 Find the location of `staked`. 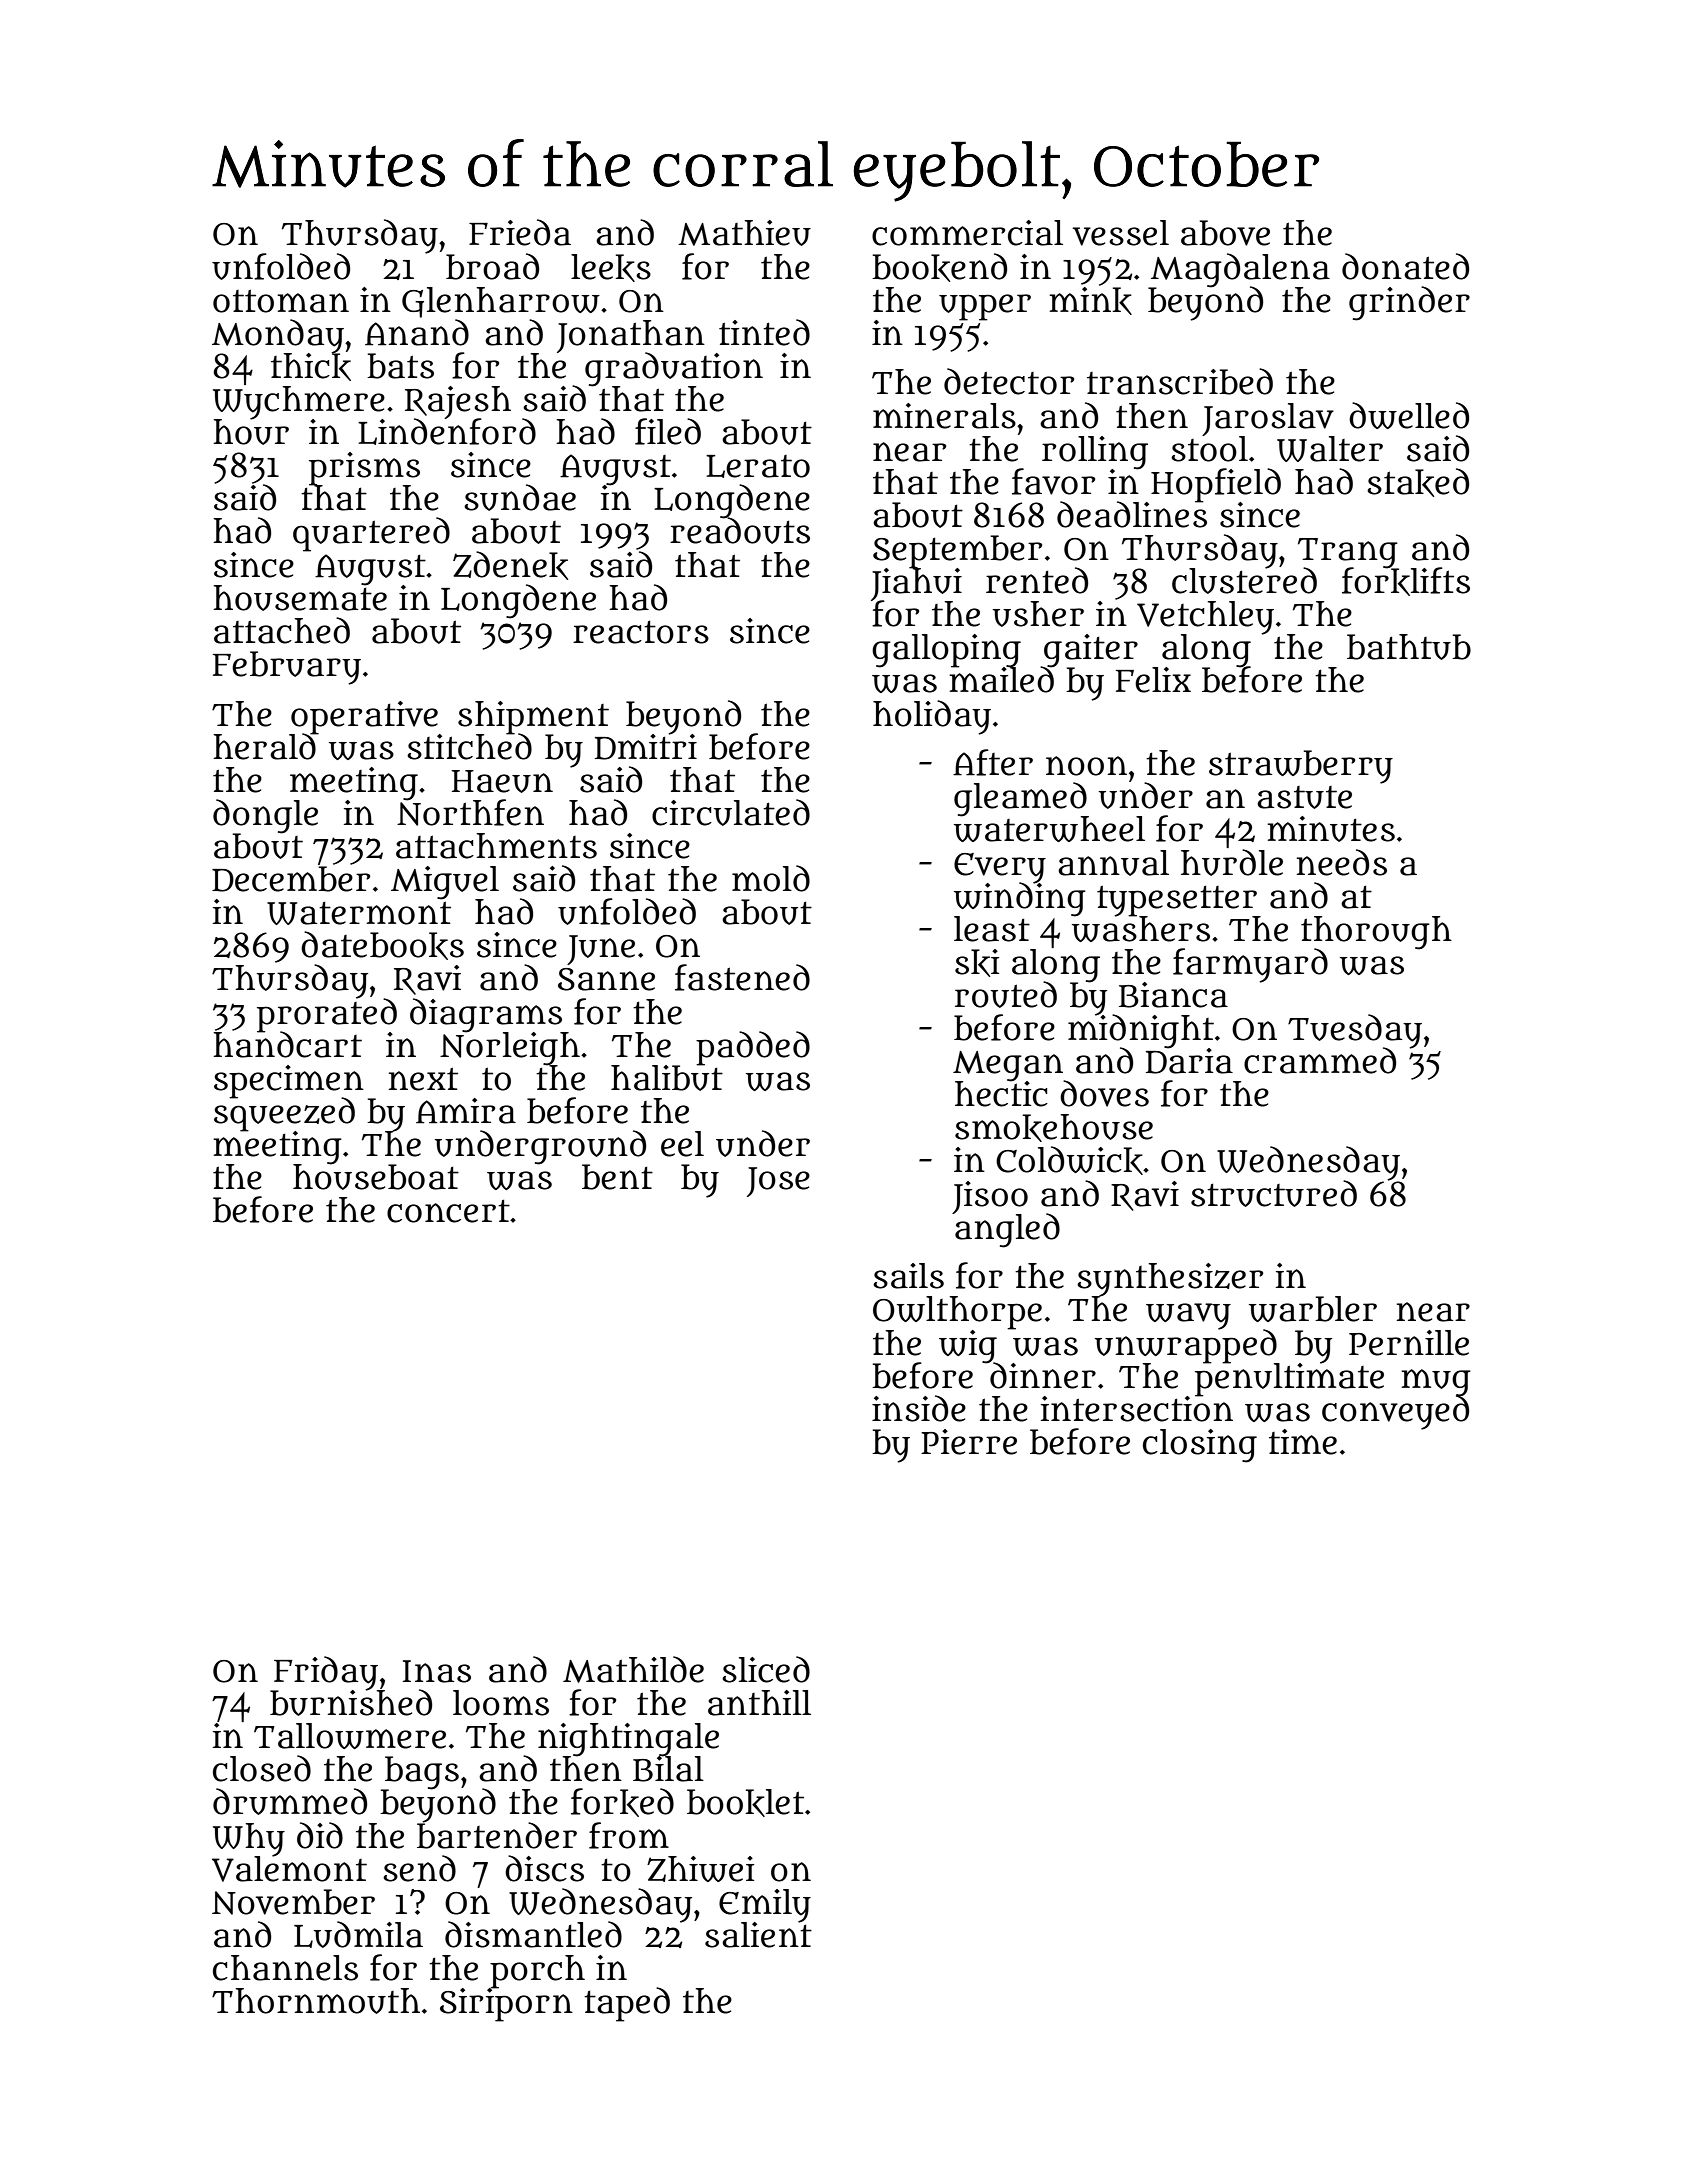

staked is located at coordinates (1418, 482).
